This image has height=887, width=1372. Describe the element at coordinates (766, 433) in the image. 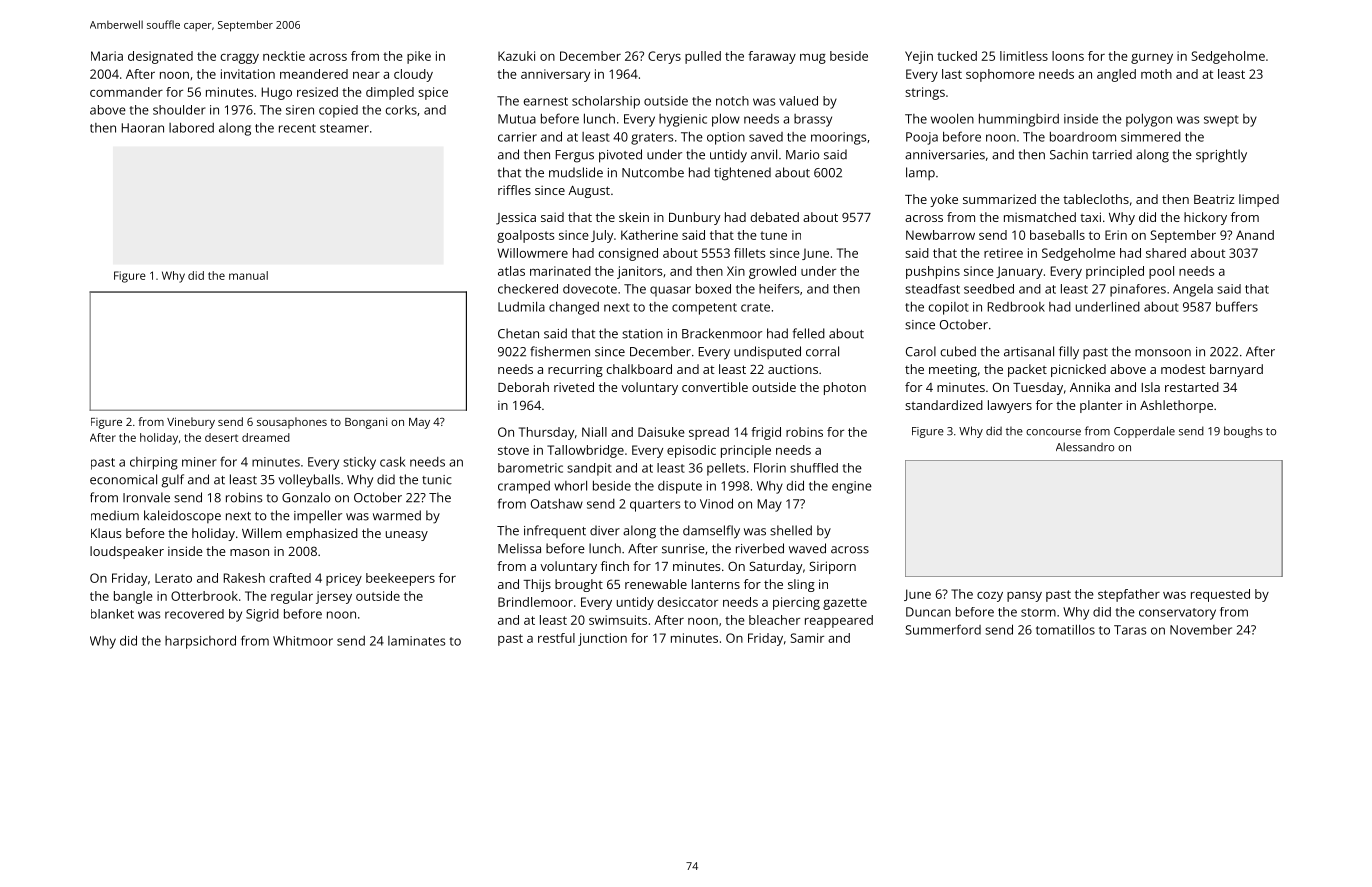

I see `frigid` at that location.
